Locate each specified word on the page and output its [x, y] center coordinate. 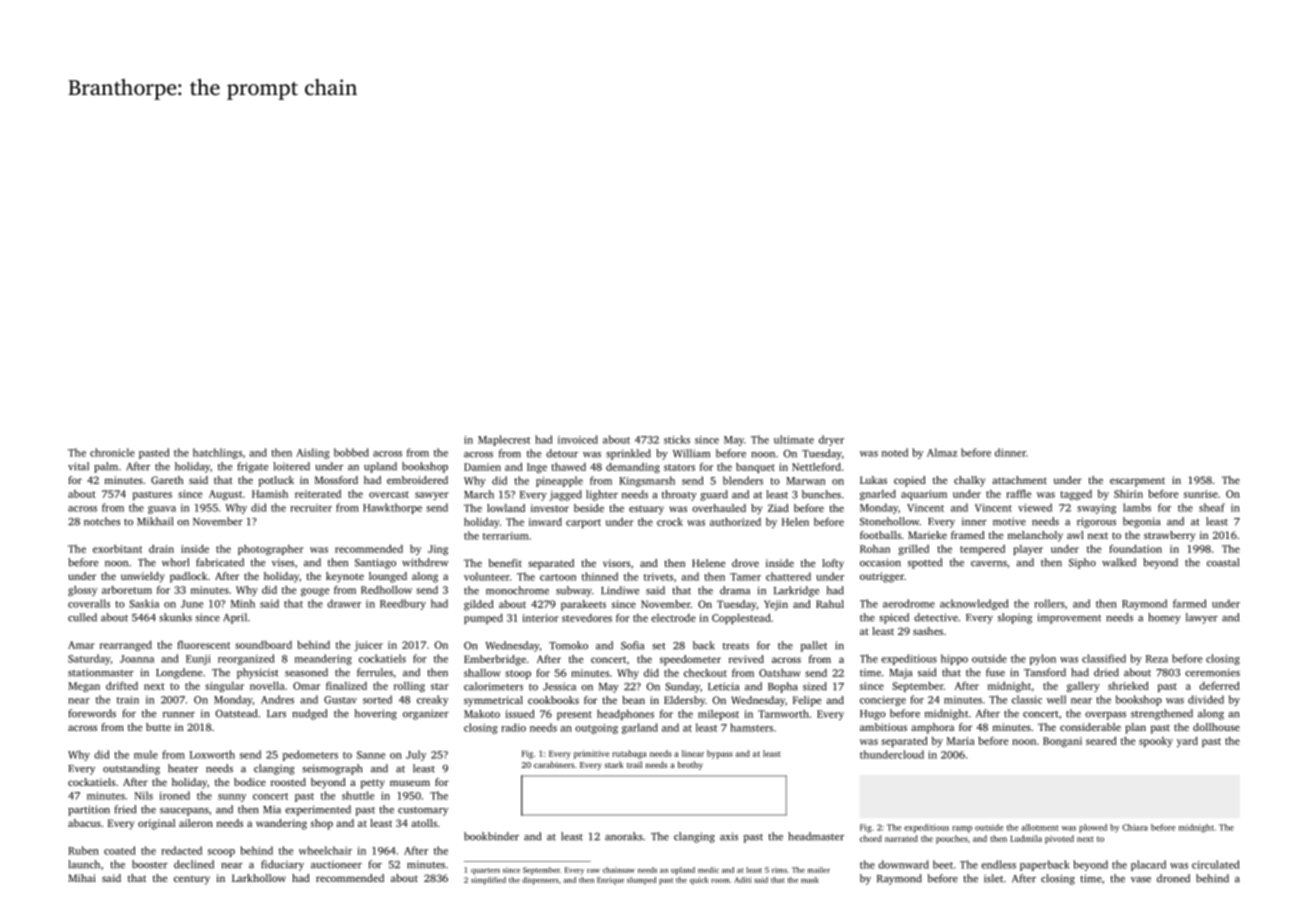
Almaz [942, 452]
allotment [1040, 827]
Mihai [82, 878]
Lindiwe [620, 590]
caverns [989, 564]
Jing [438, 550]
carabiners [554, 764]
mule [146, 754]
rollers [1049, 603]
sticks [677, 439]
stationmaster [101, 672]
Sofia [632, 645]
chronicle [112, 452]
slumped [641, 881]
